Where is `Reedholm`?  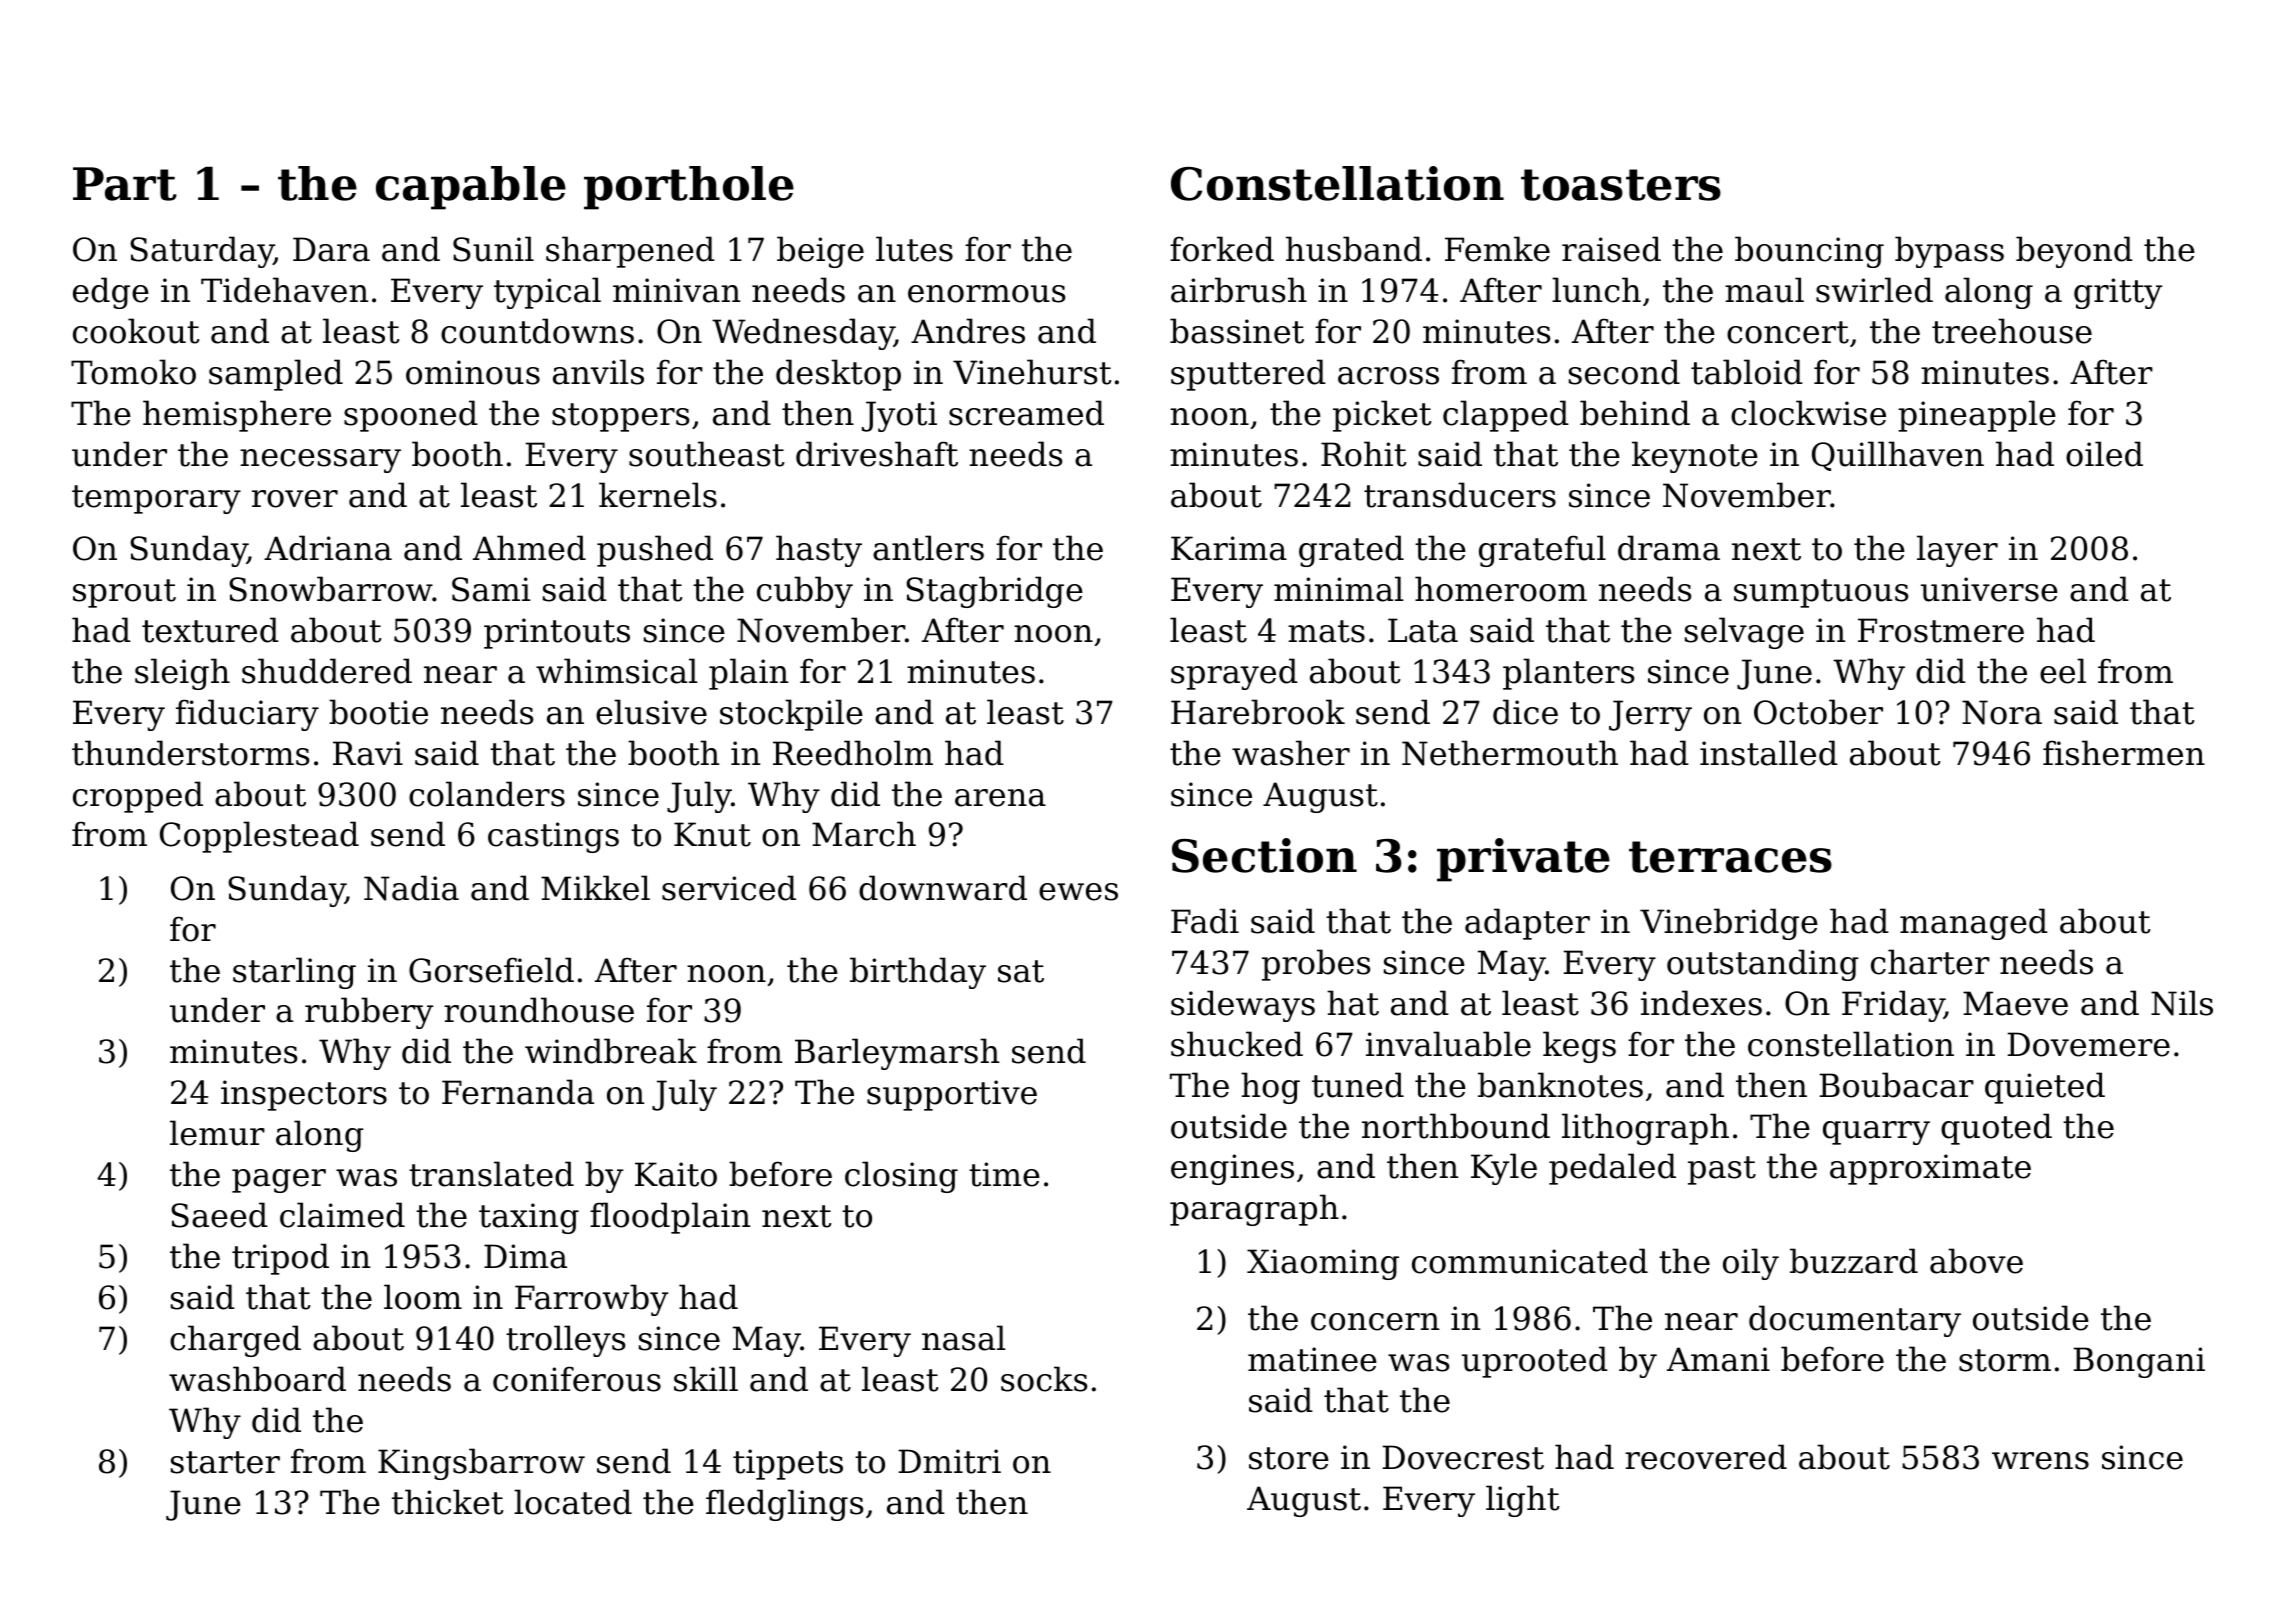
Reedholm is located at coordinates (853, 753).
